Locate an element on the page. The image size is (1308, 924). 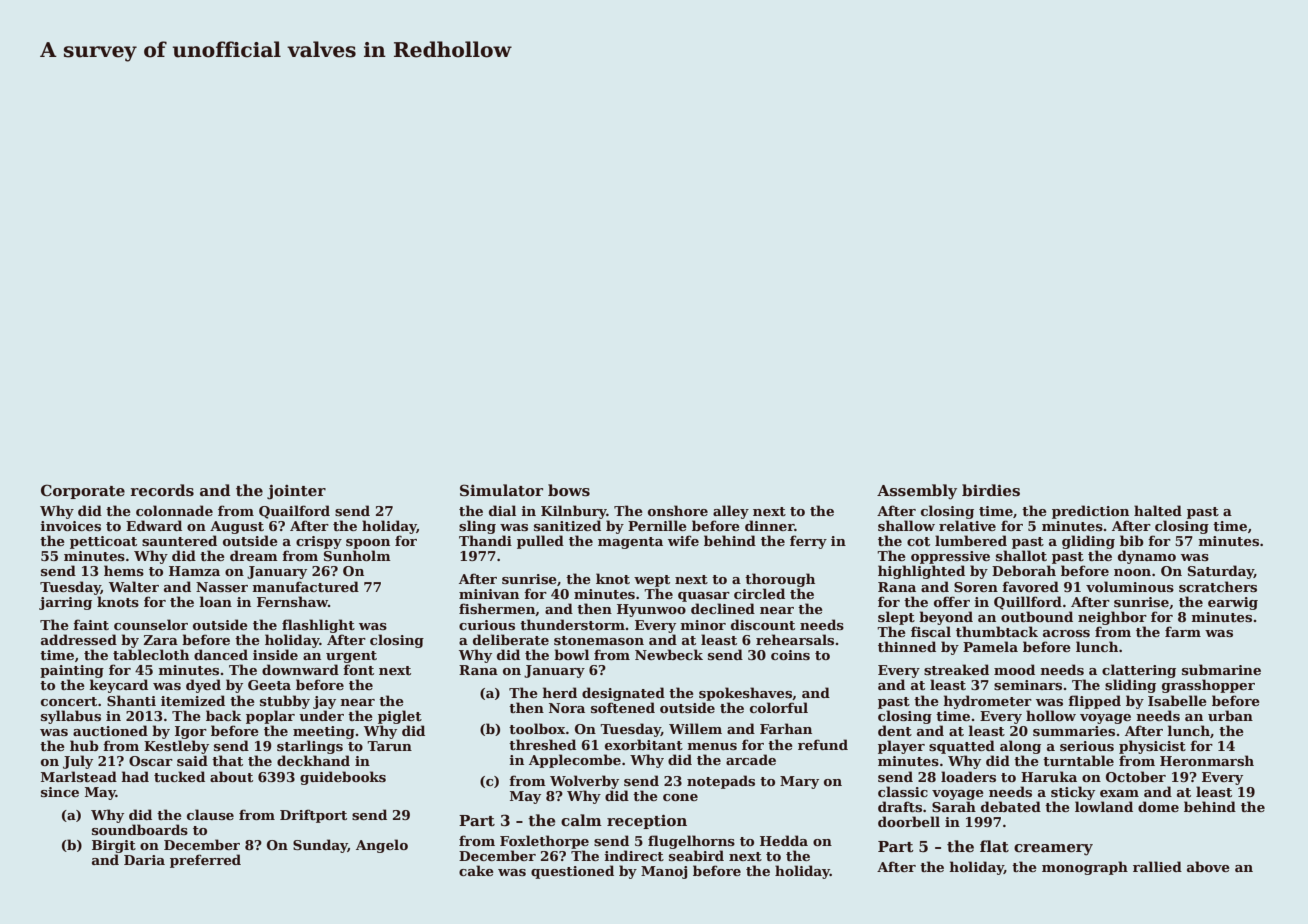
Daria is located at coordinates (144, 860).
